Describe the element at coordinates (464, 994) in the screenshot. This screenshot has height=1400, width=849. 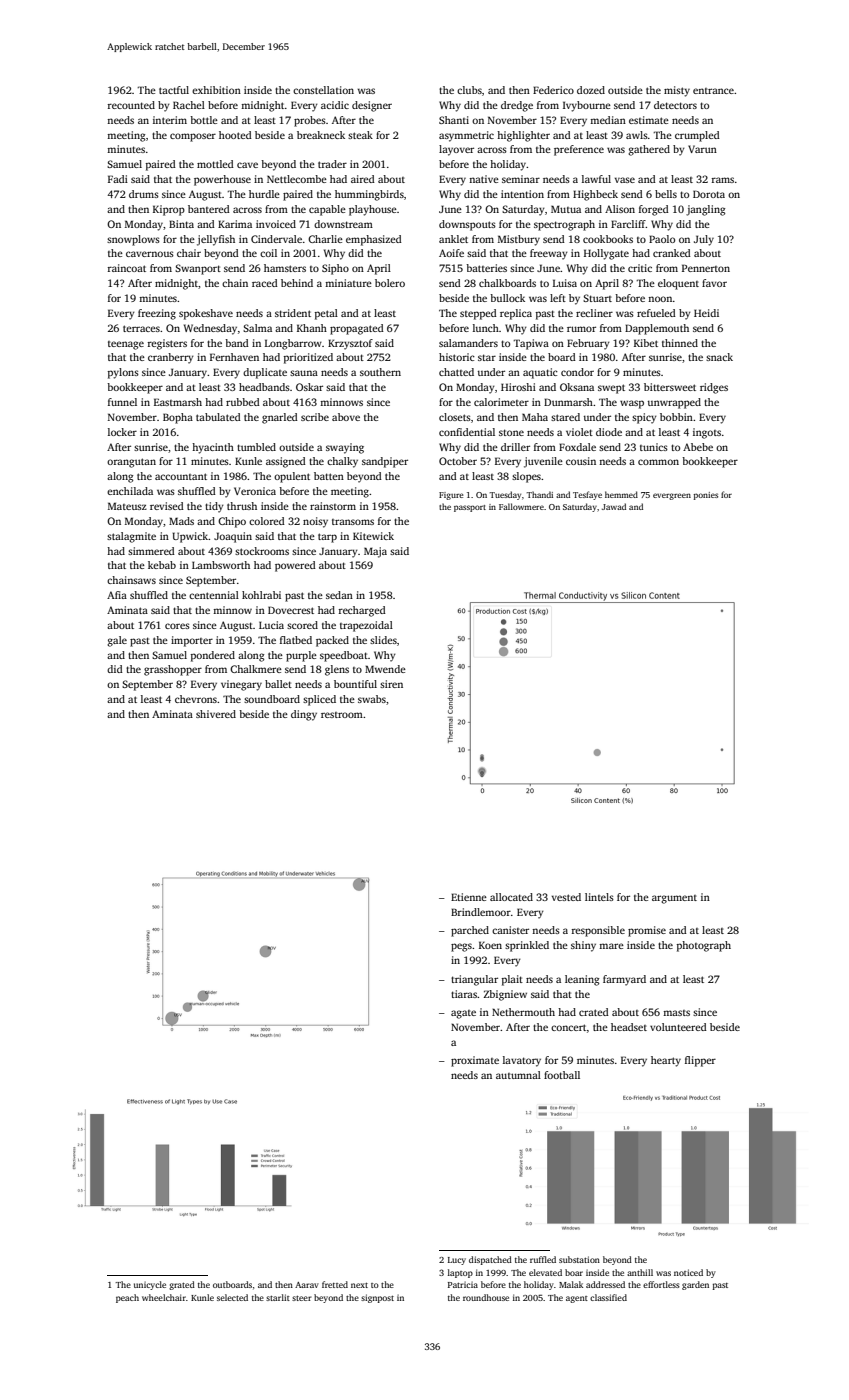
I see `tiaras` at that location.
